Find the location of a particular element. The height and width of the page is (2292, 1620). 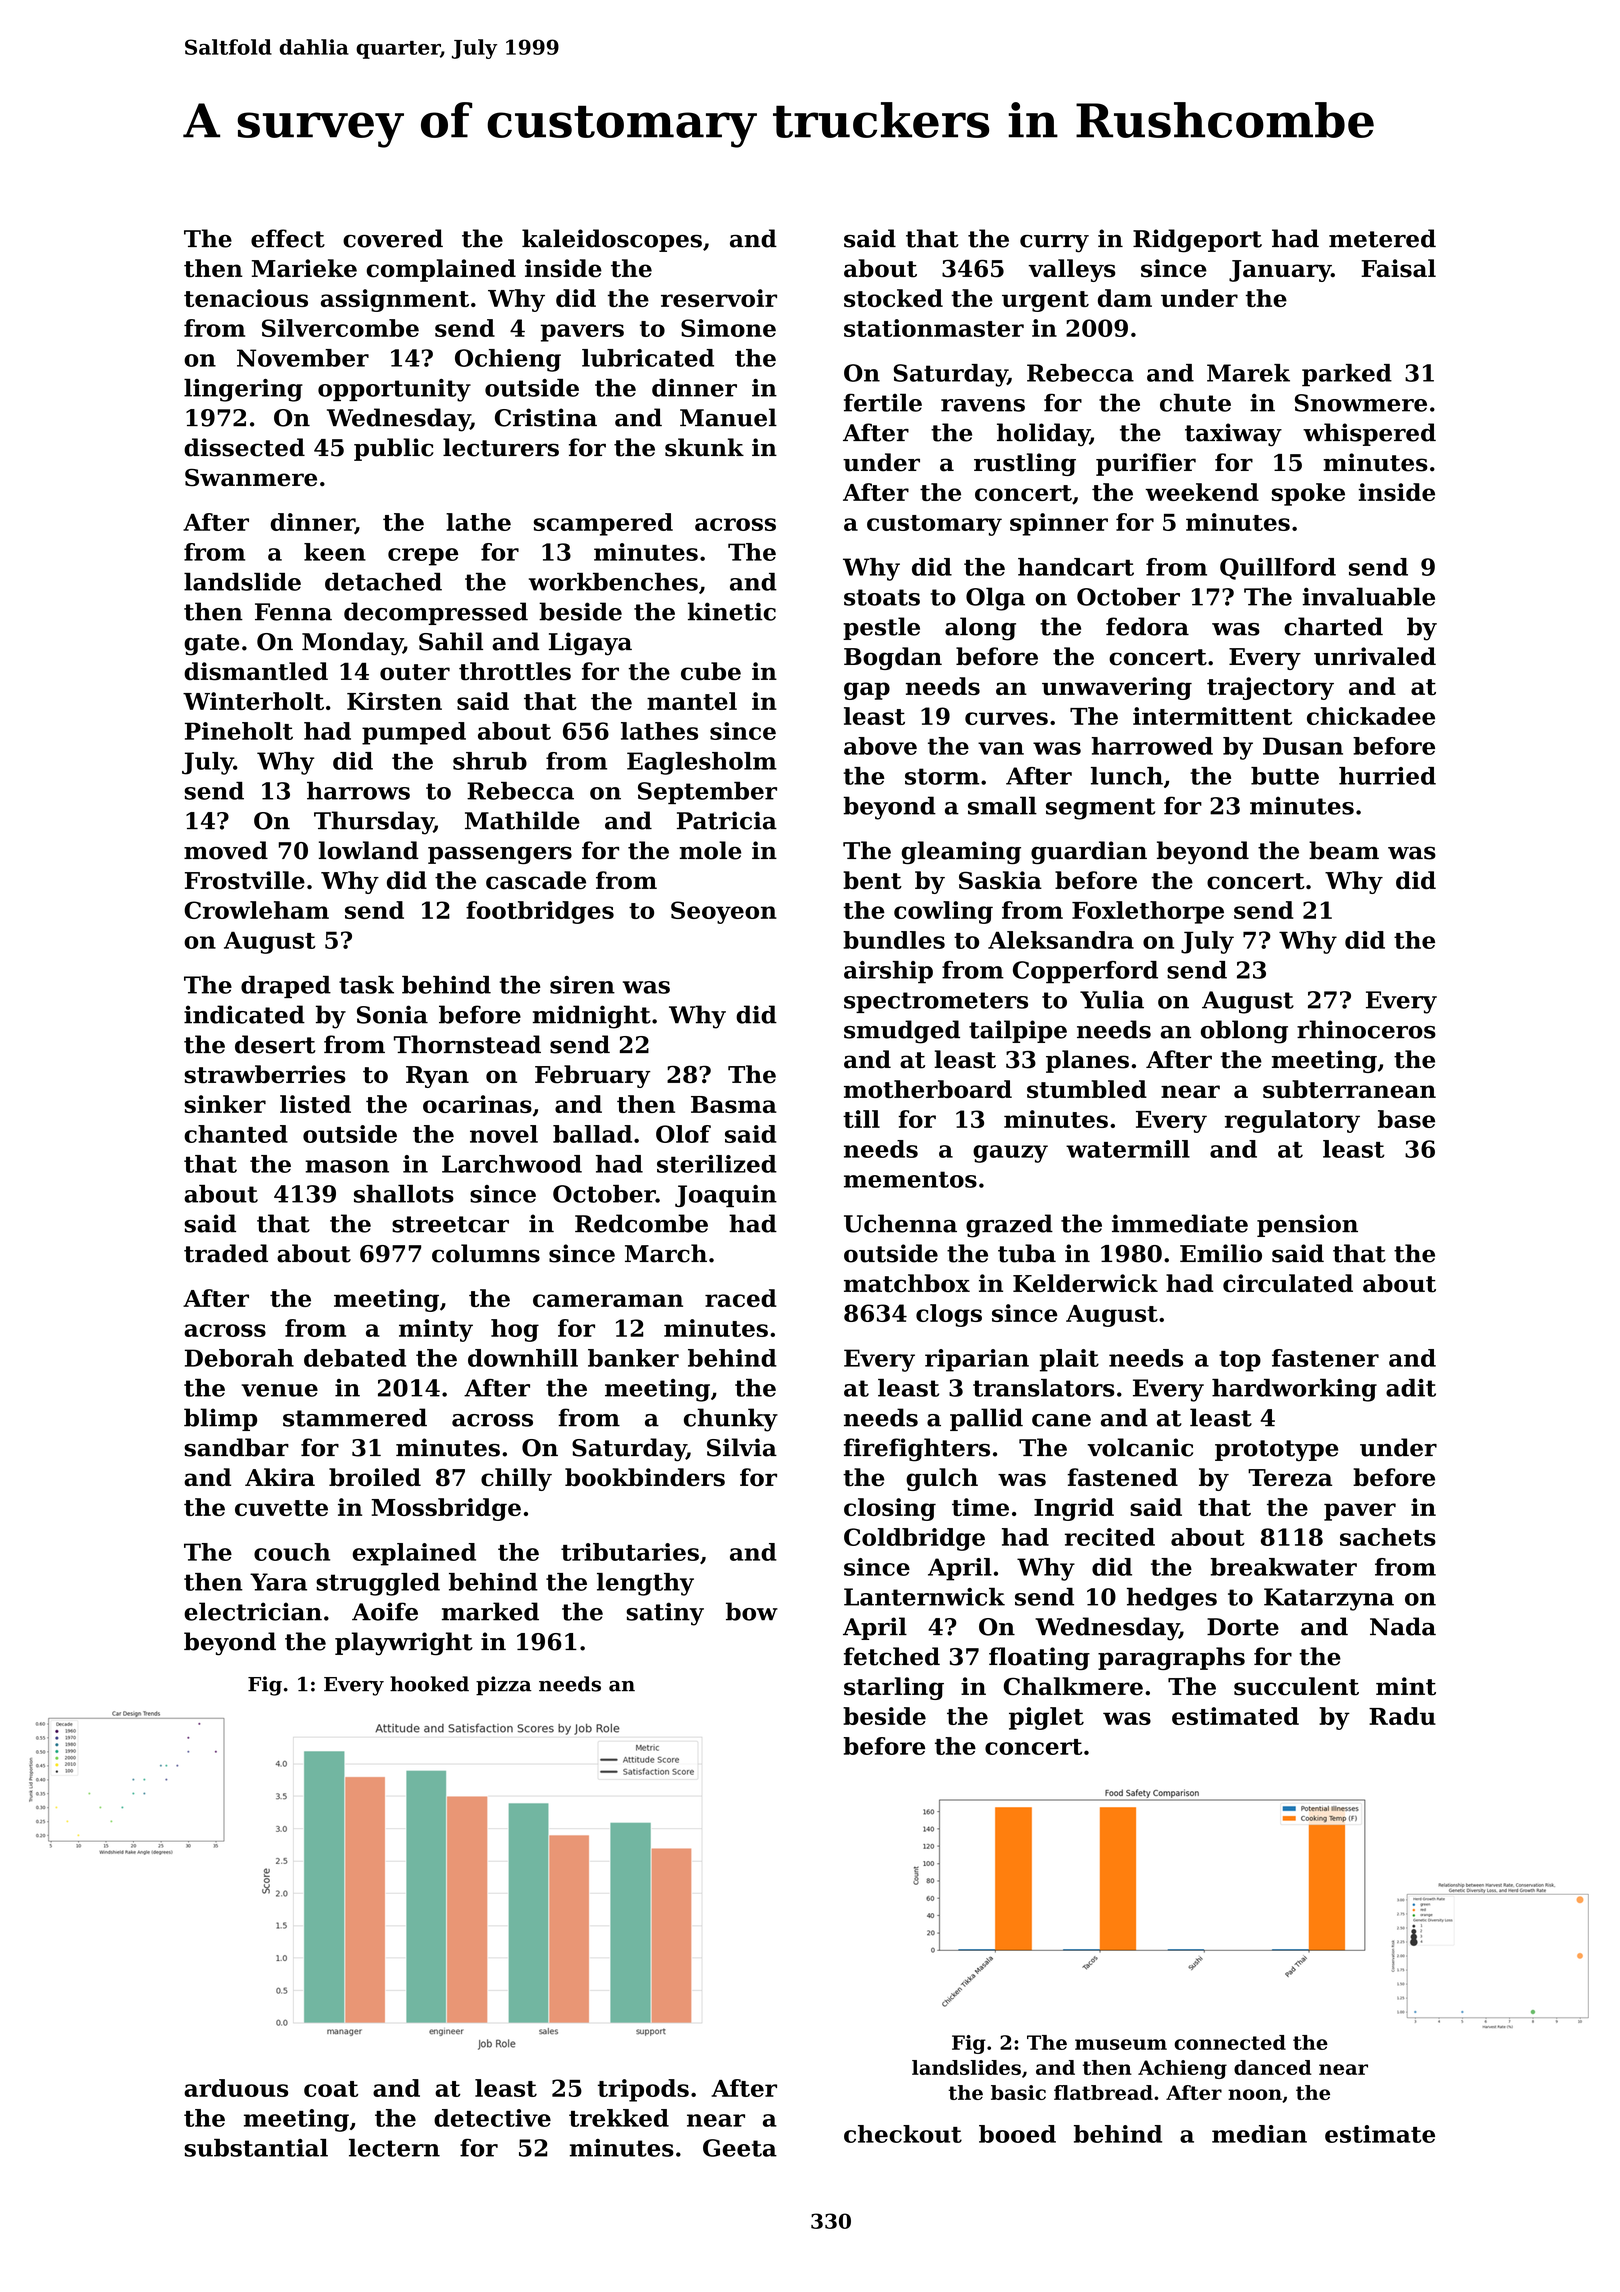

mole is located at coordinates (710, 850).
